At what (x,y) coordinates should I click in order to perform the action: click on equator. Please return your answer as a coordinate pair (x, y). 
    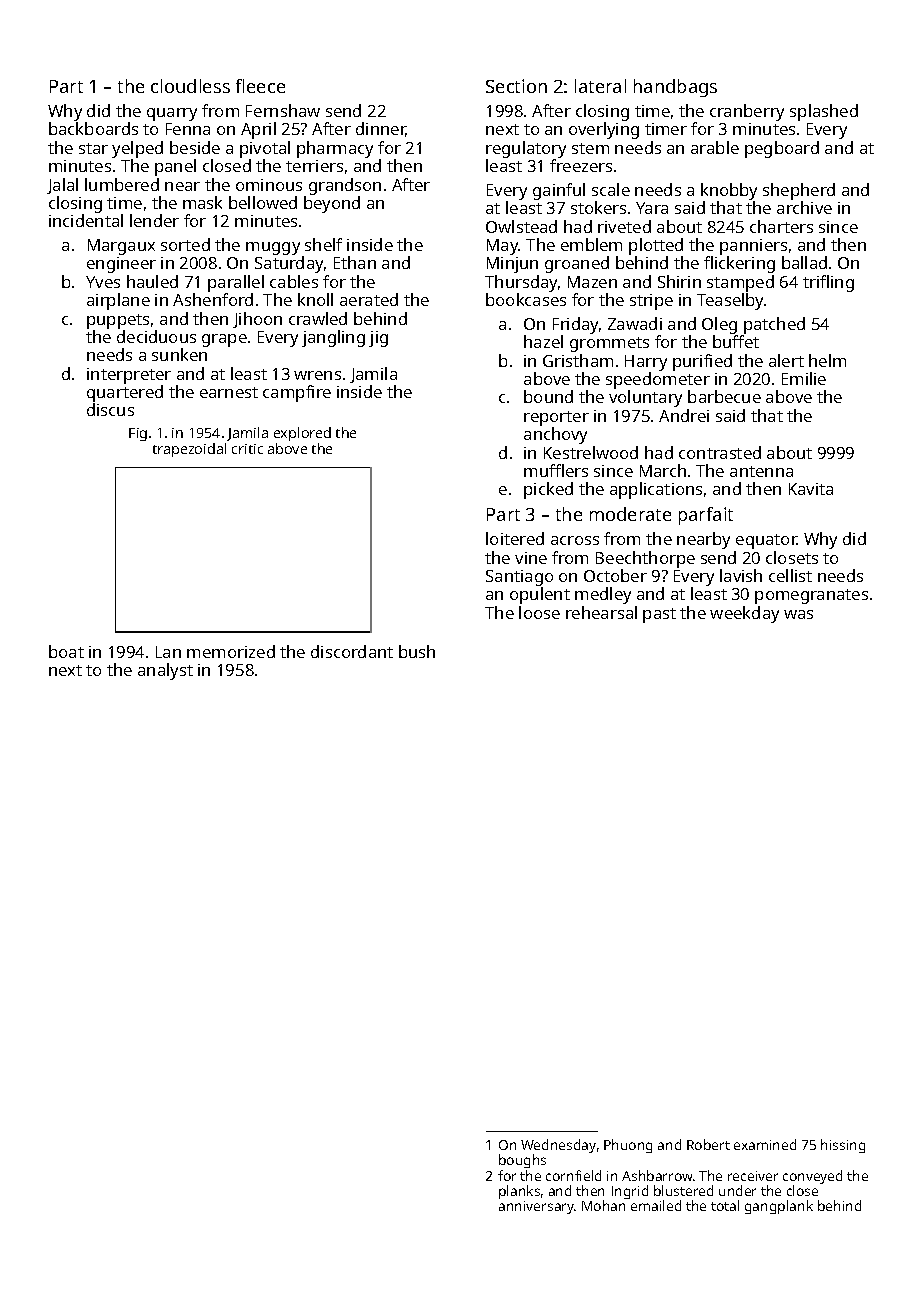
    Looking at the image, I should click on (766, 541).
